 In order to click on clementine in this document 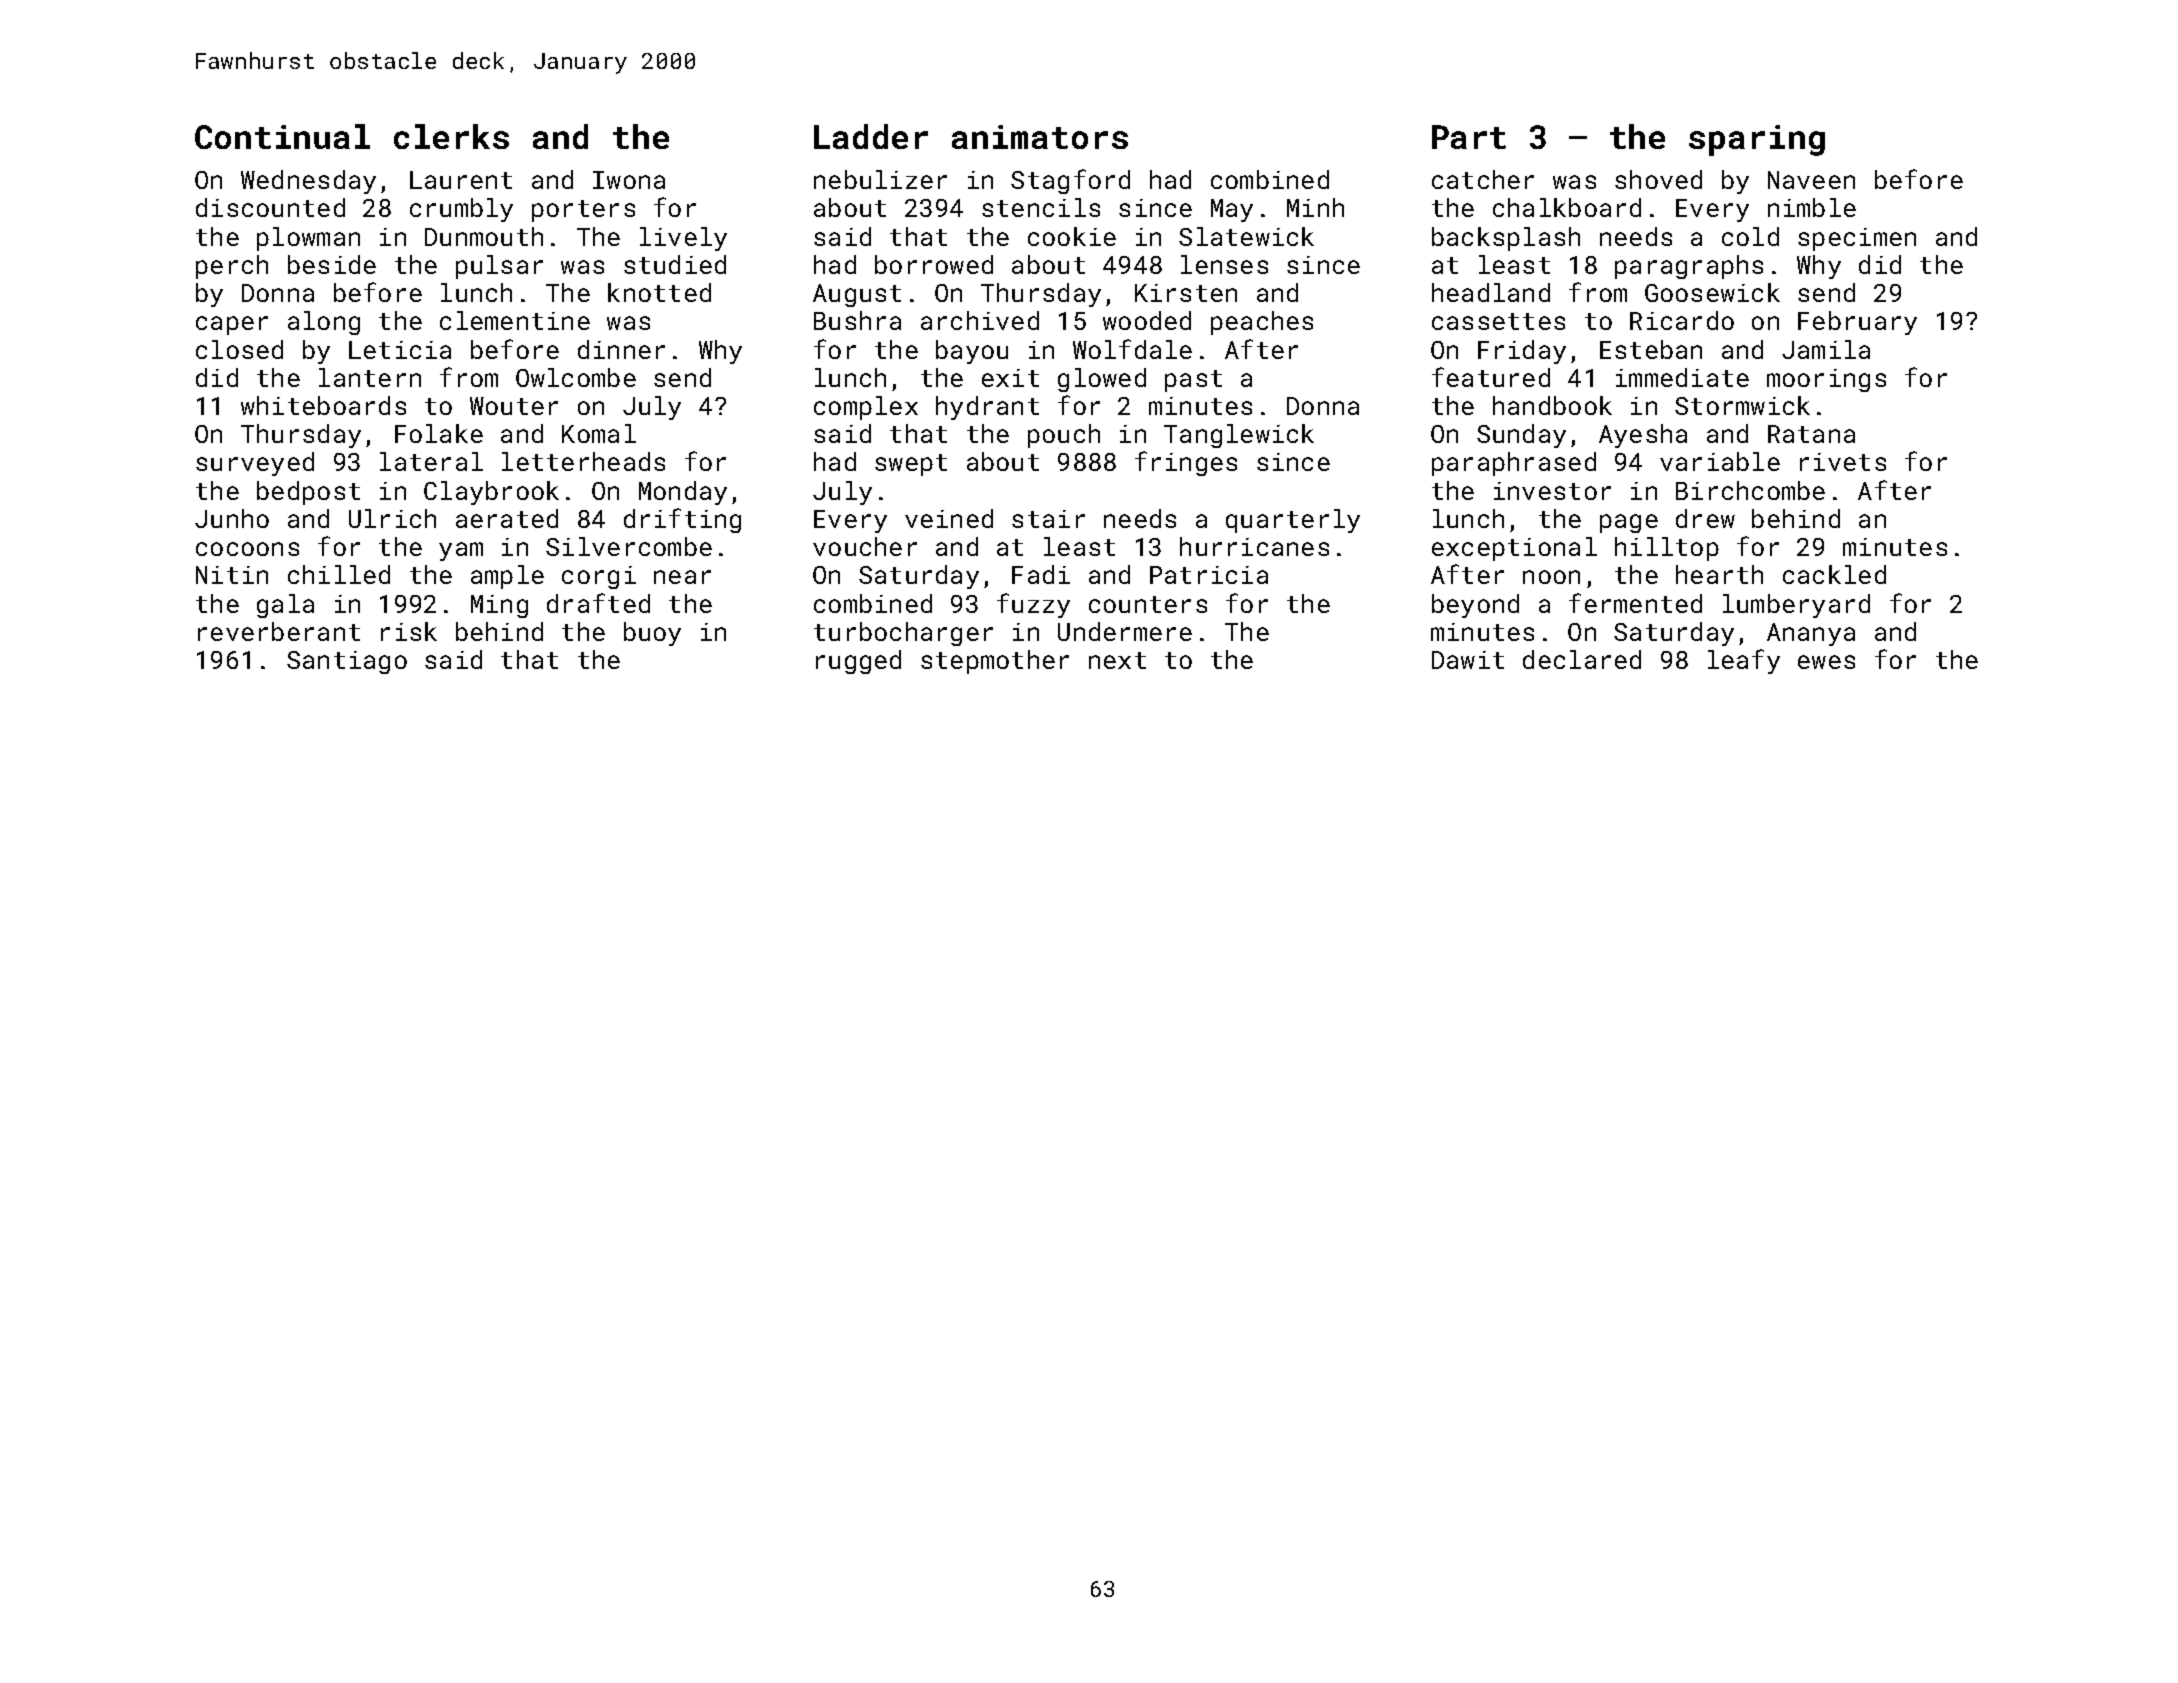, I will do `click(515, 320)`.
